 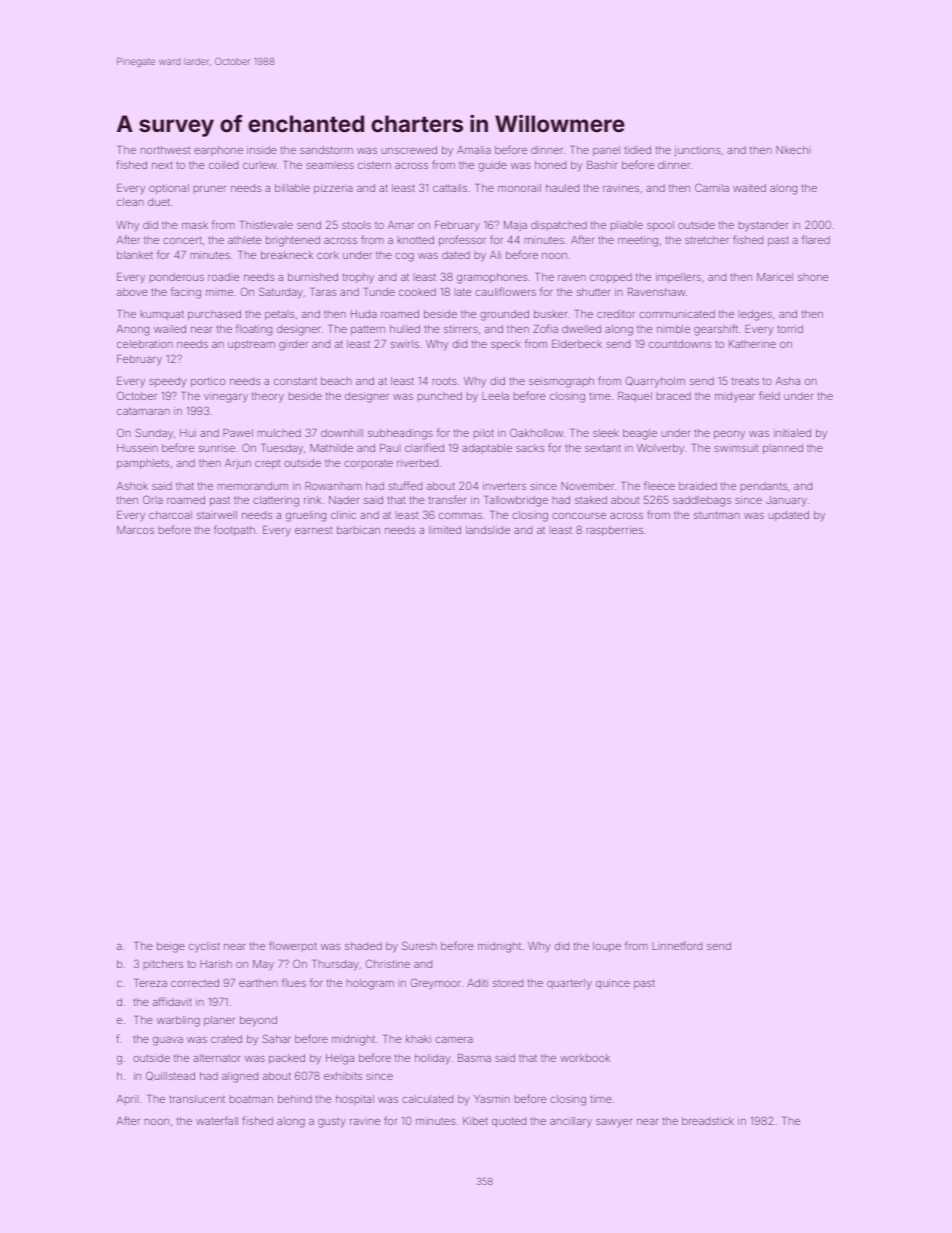 What do you see at coordinates (697, 151) in the screenshot?
I see `junctions` at bounding box center [697, 151].
